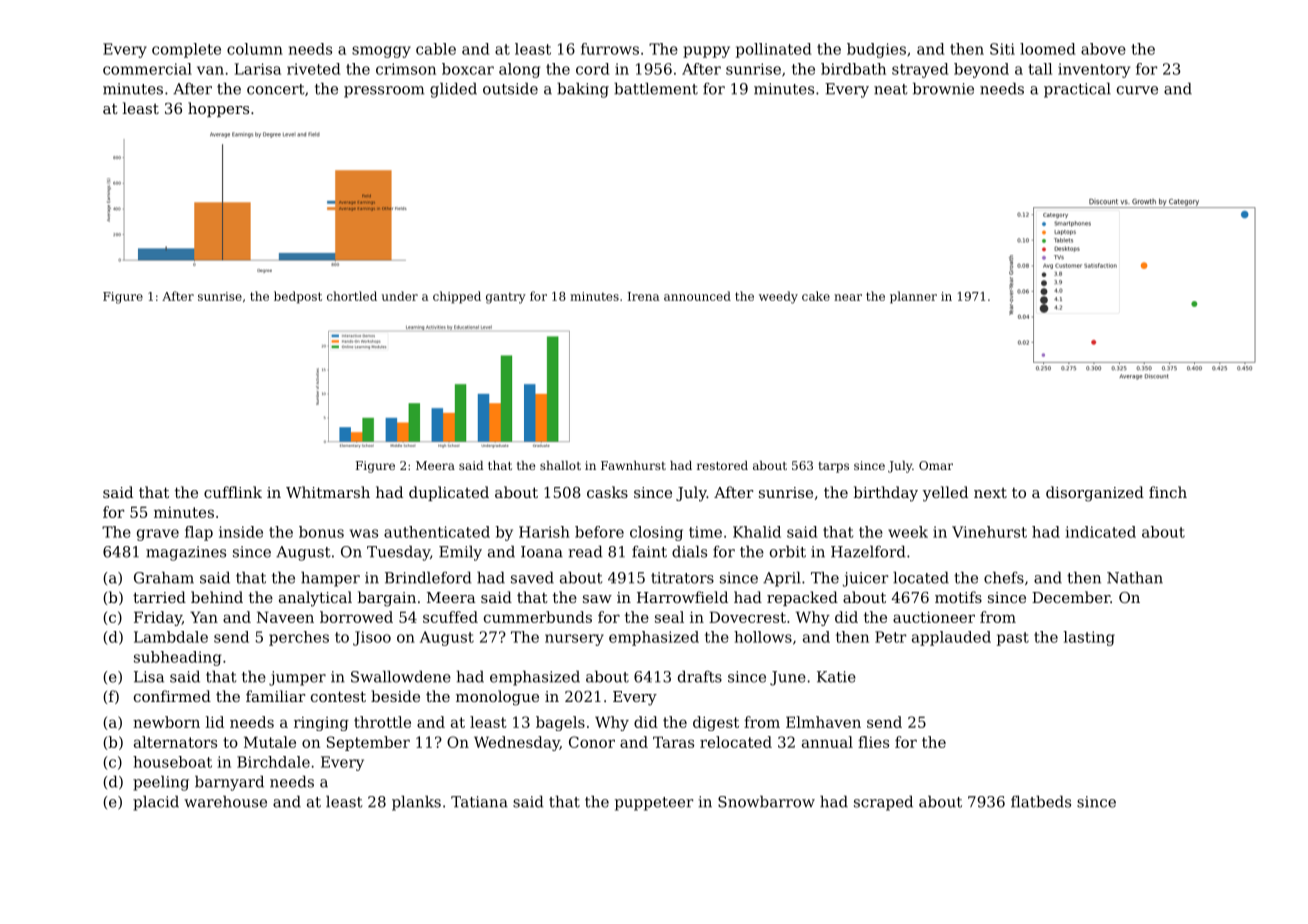 Image resolution: width=1308 pixels, height=924 pixels. I want to click on brownie, so click(943, 88).
